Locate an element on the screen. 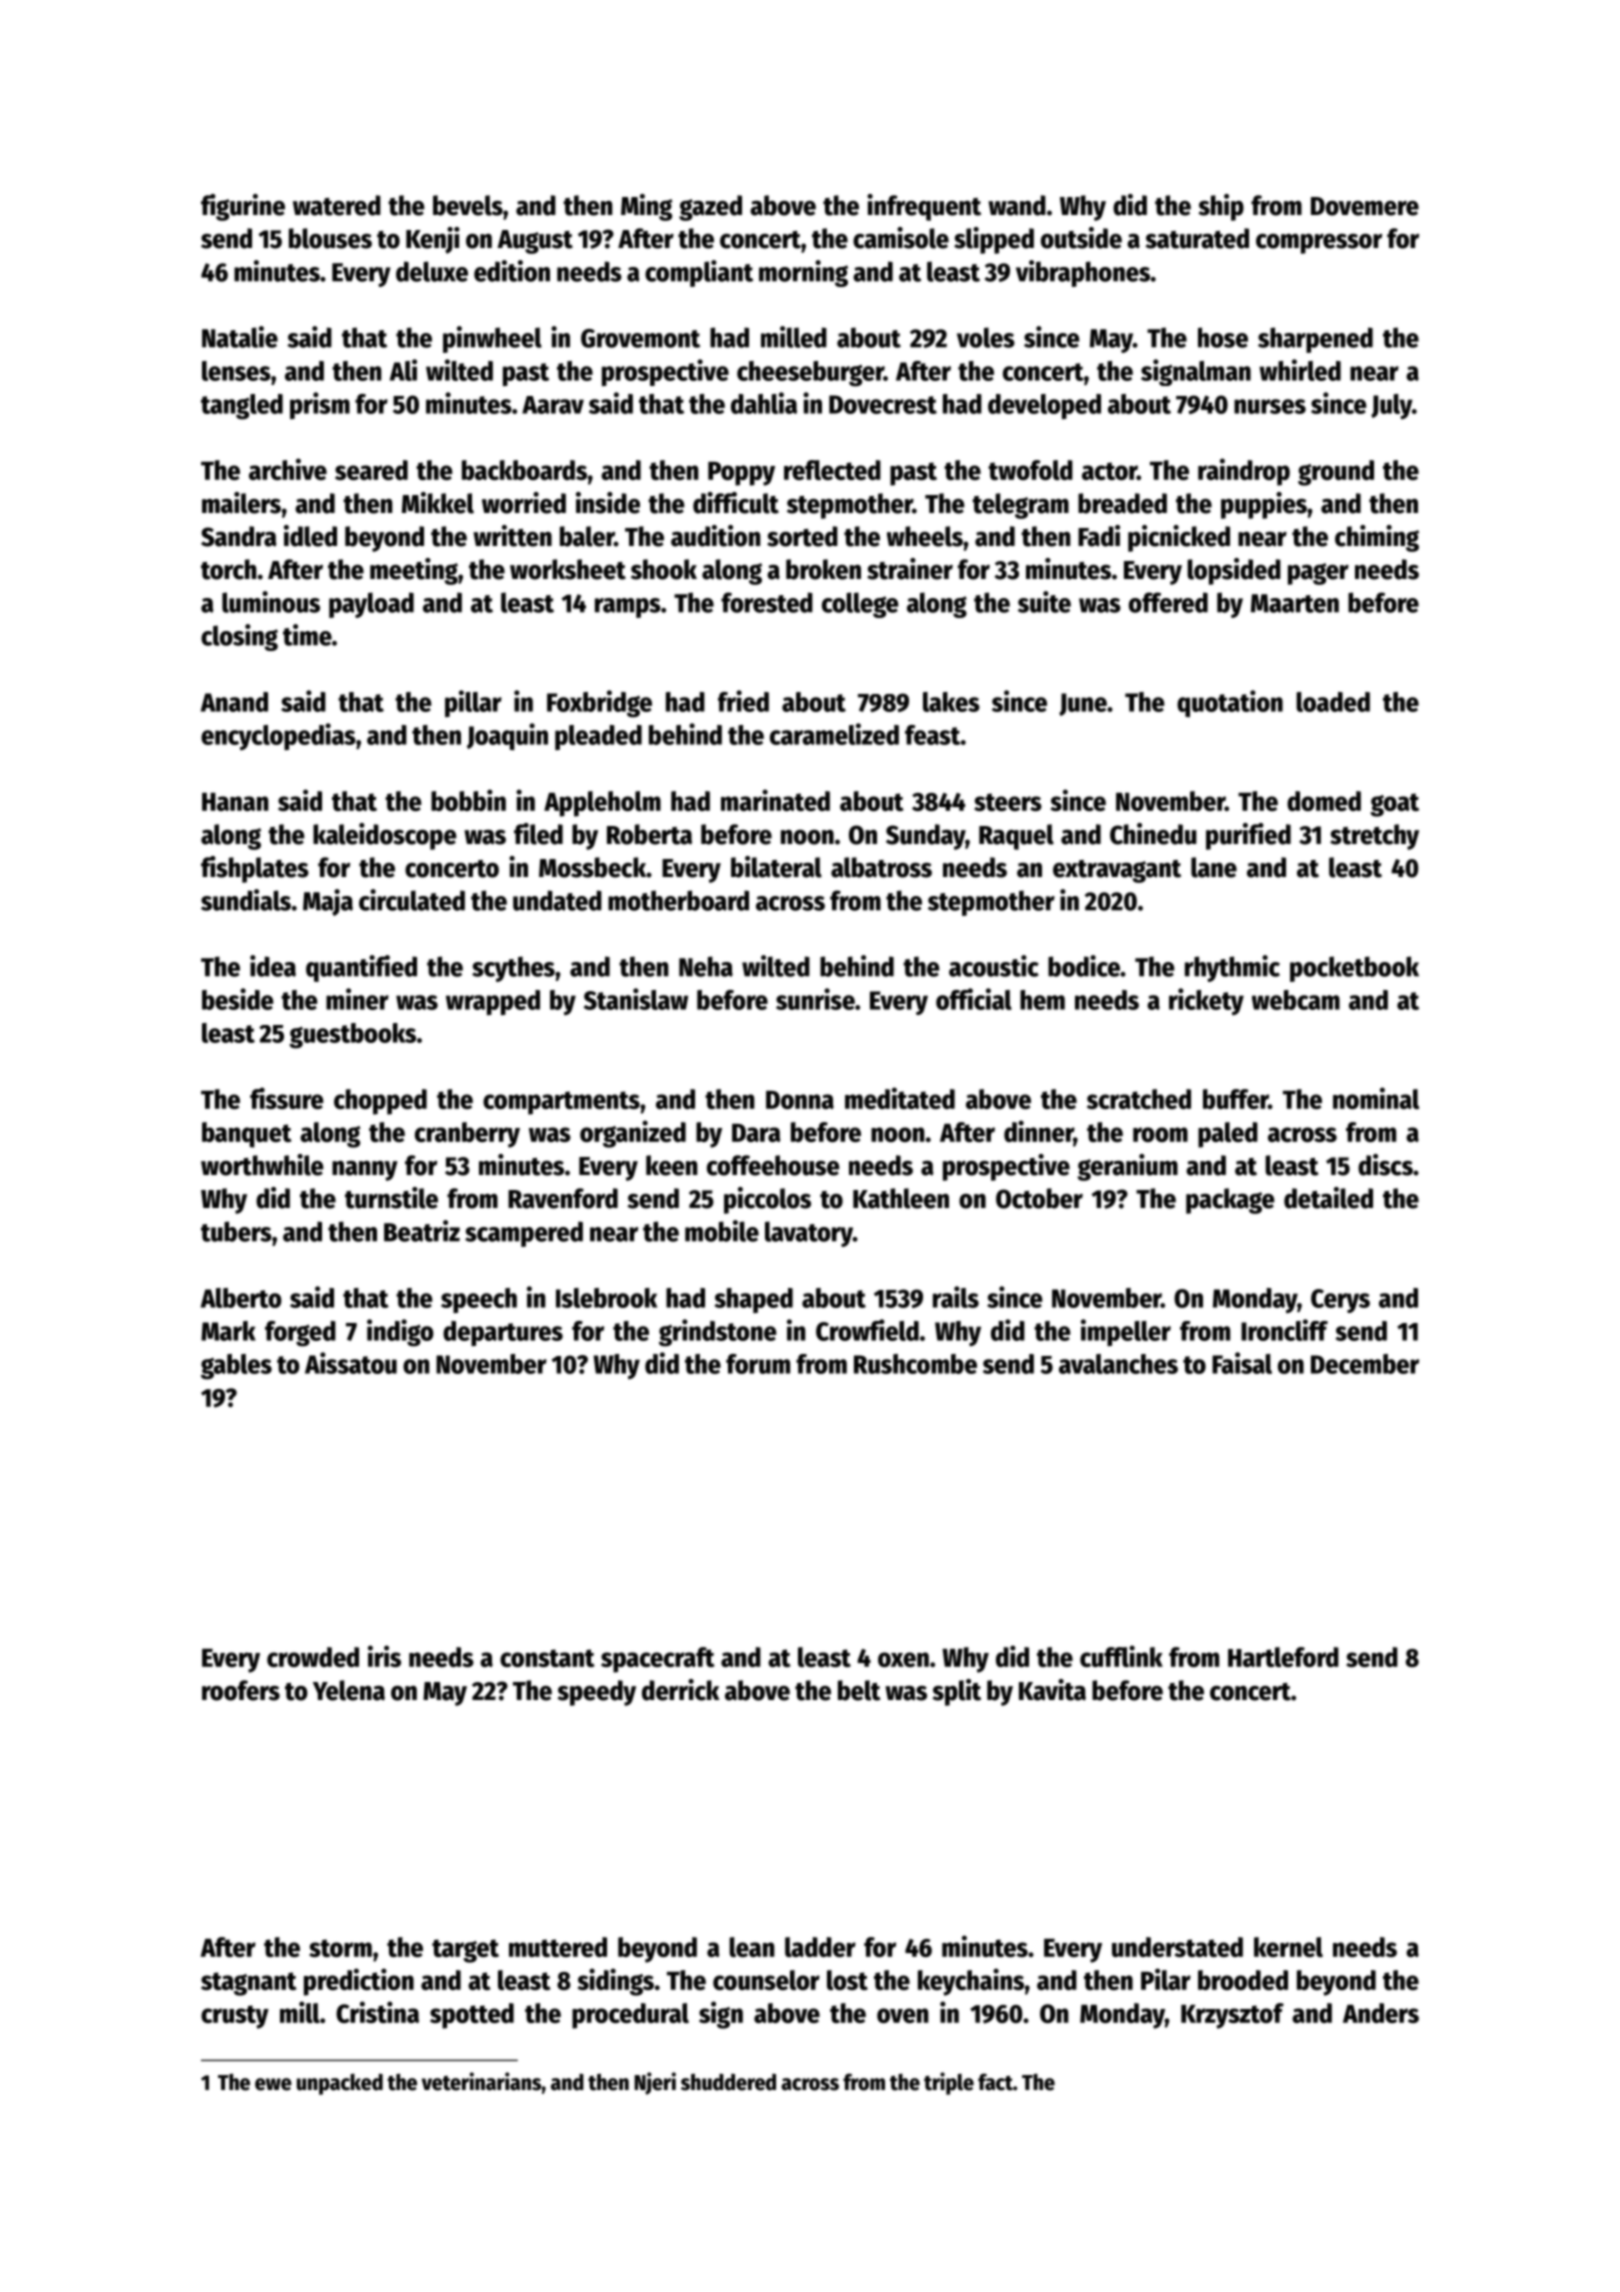 The height and width of the screenshot is (2292, 1620). bevels is located at coordinates (468, 205).
